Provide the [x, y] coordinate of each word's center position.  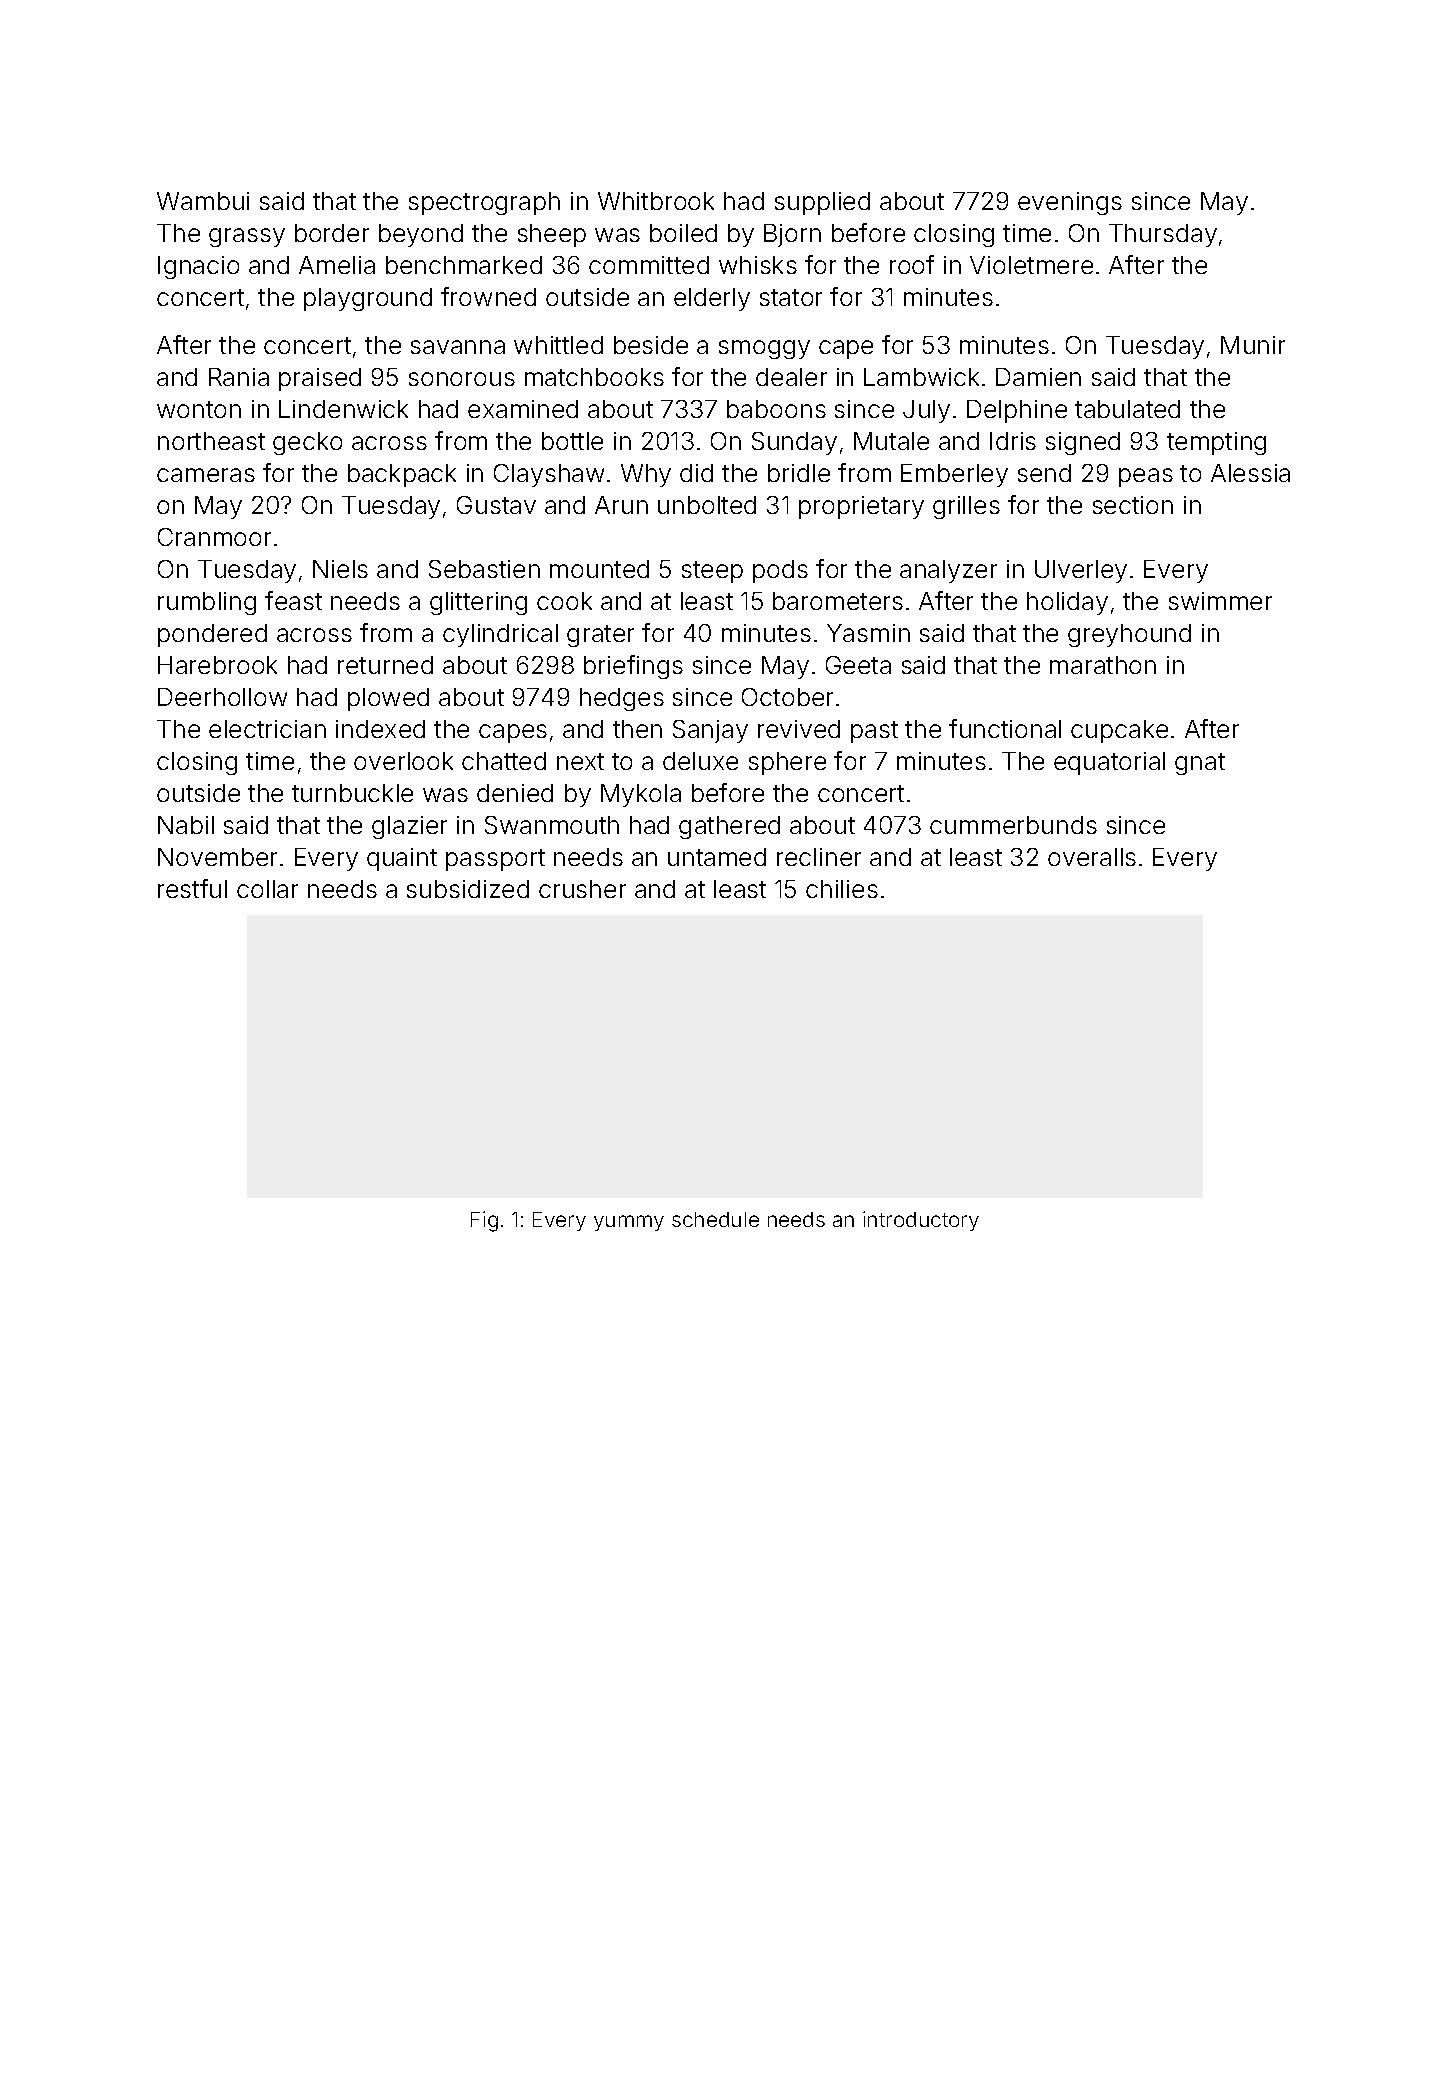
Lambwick [921, 377]
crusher [582, 889]
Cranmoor [214, 537]
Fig [484, 1221]
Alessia [1250, 473]
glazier [409, 827]
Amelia [337, 265]
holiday [1067, 603]
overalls [1092, 857]
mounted [599, 569]
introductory [921, 1221]
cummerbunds [1013, 825]
